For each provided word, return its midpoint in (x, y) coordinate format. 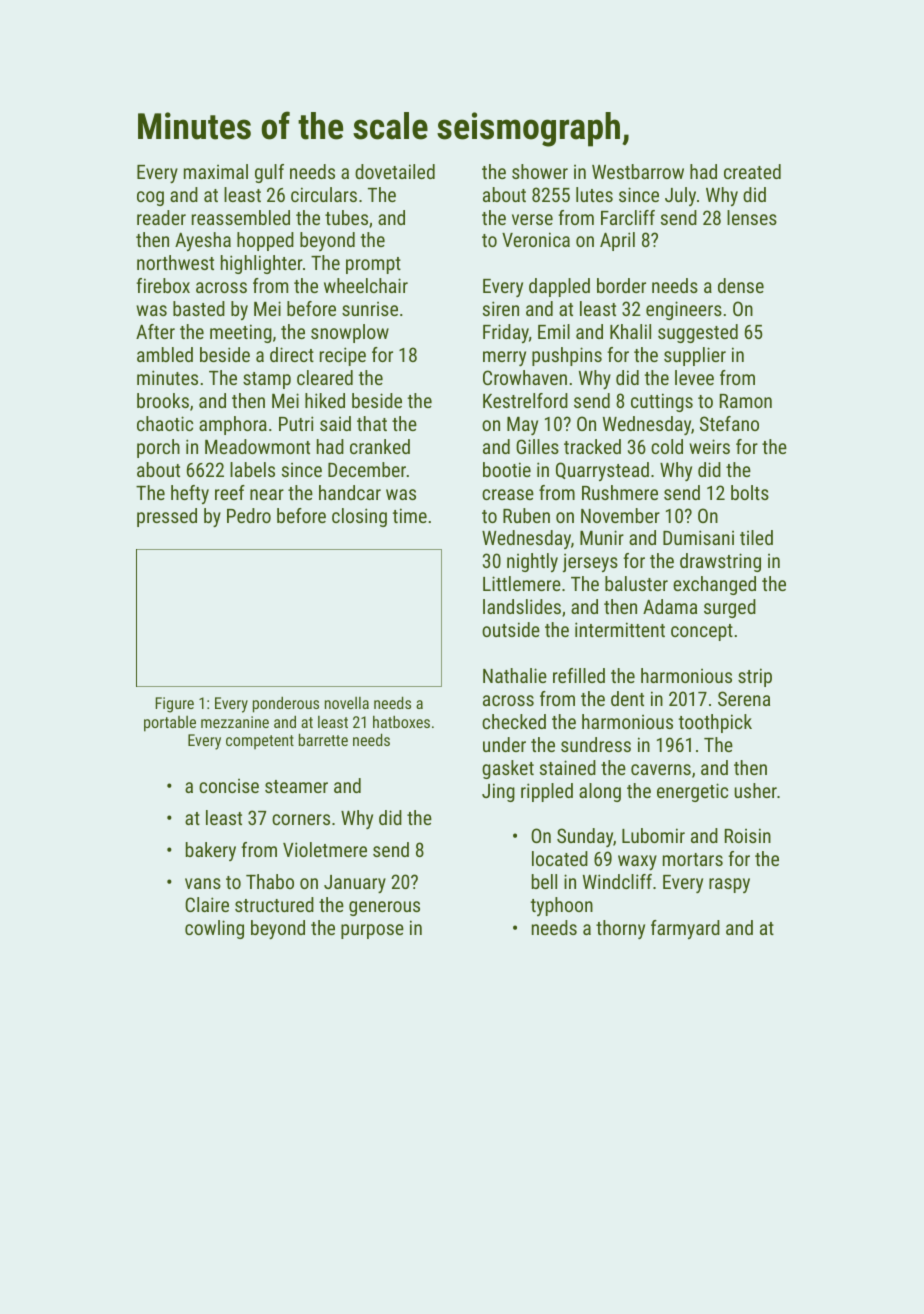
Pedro (249, 515)
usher (756, 790)
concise (229, 786)
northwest (175, 262)
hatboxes (401, 722)
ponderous (286, 704)
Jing (498, 792)
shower (540, 171)
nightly (532, 562)
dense (741, 285)
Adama (670, 606)
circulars (324, 194)
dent (627, 698)
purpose (372, 931)
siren (501, 308)
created (752, 171)
